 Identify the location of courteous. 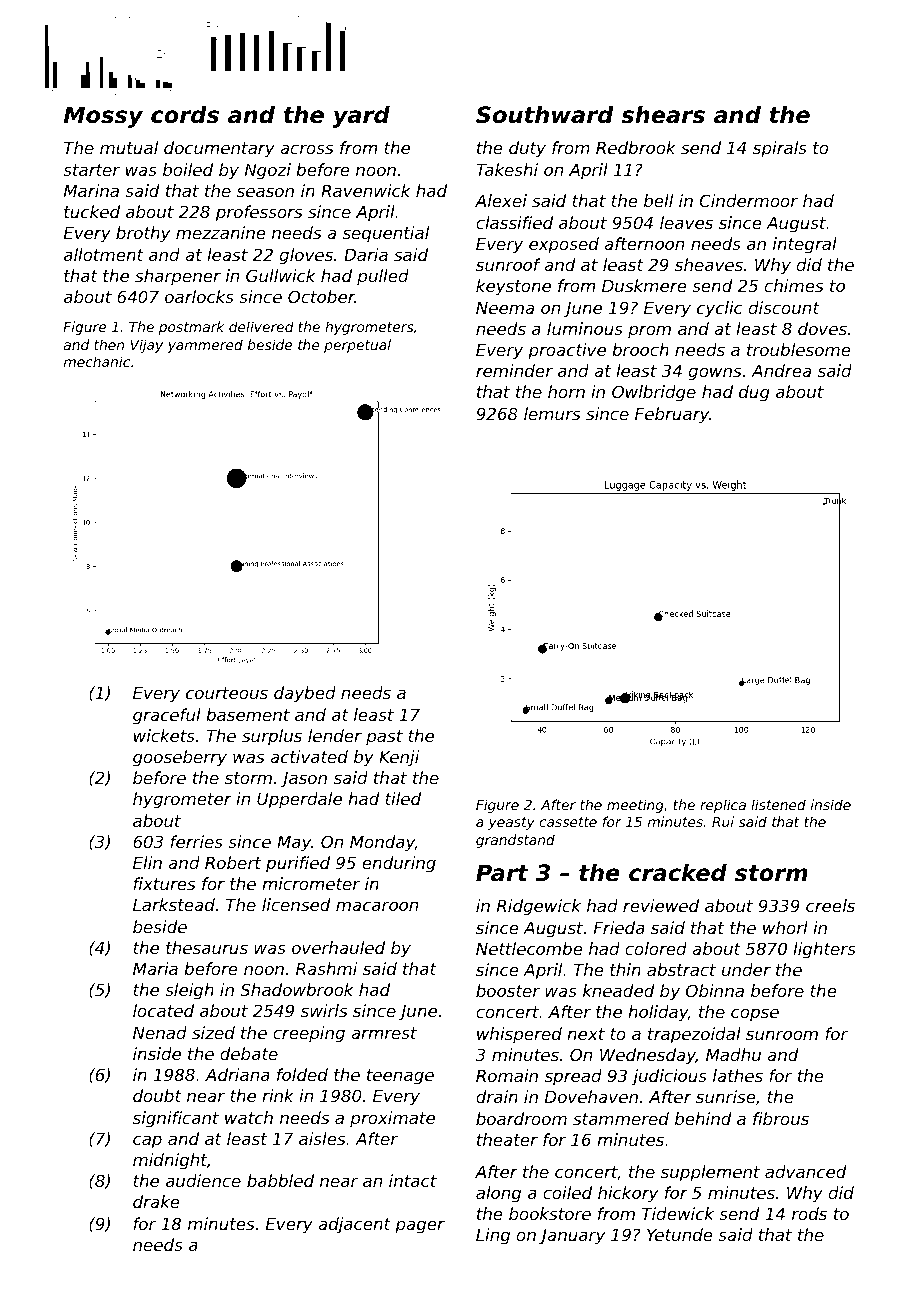
(227, 693).
